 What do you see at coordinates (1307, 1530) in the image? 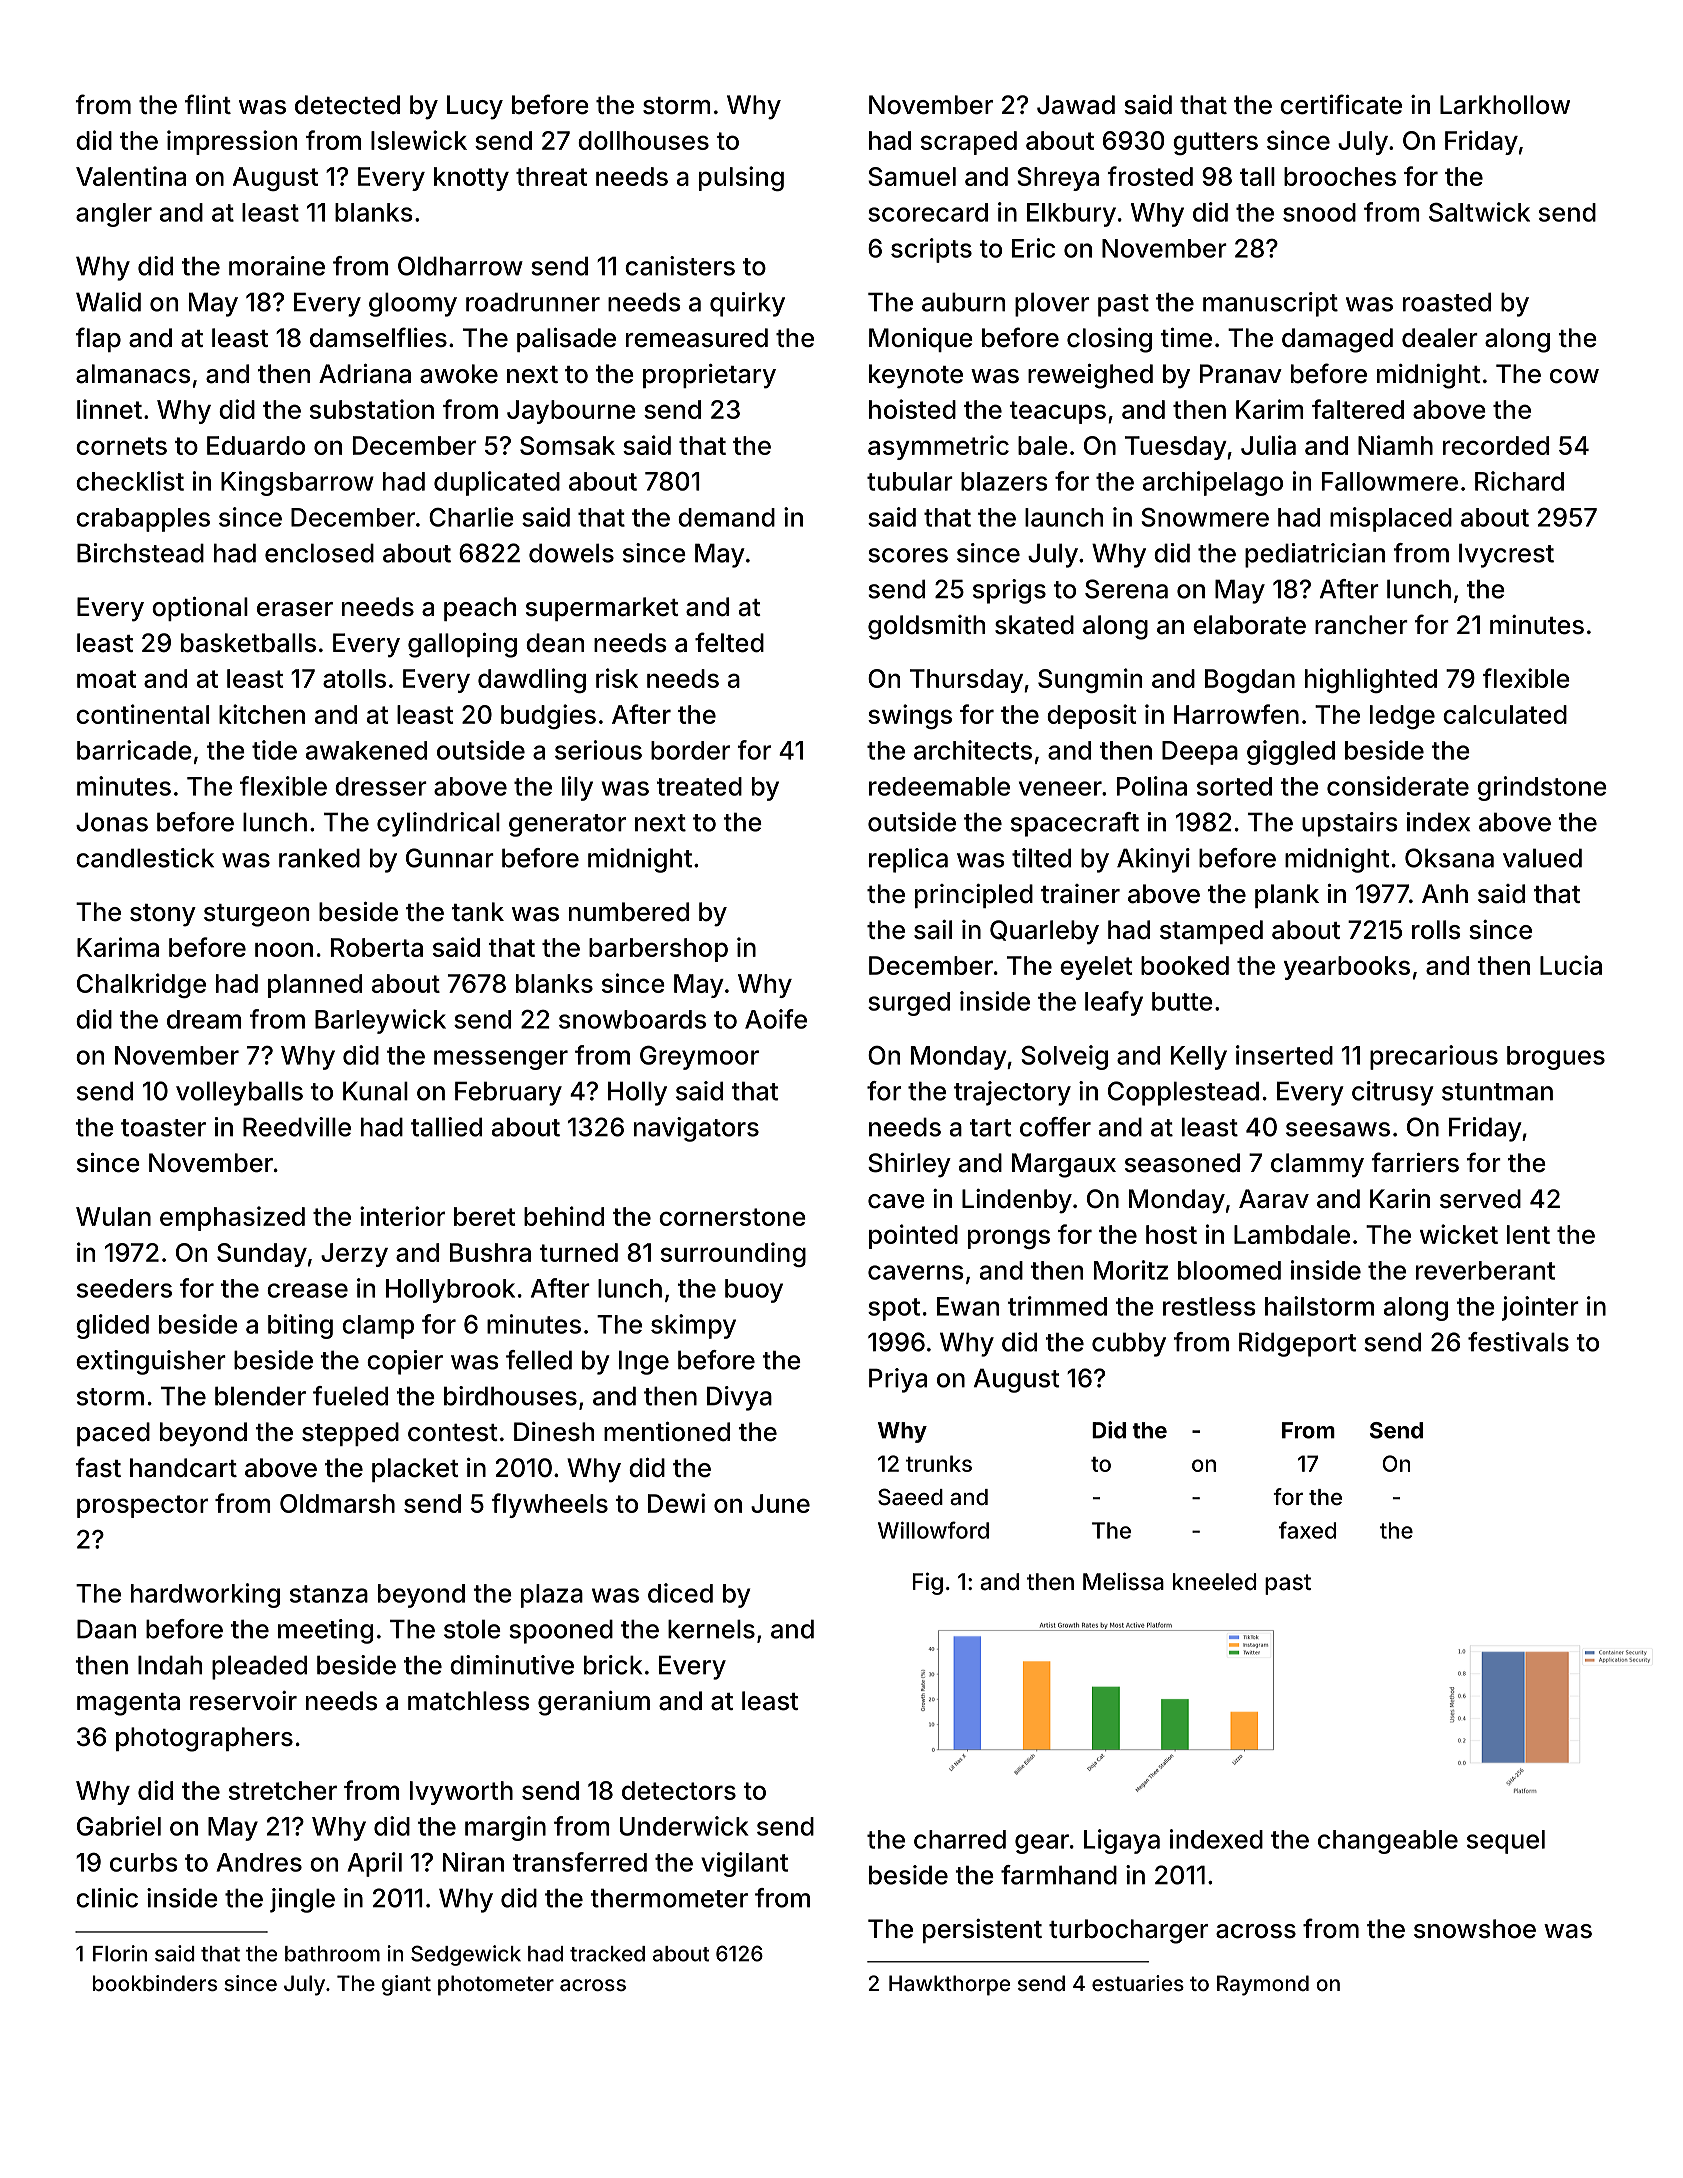
I see `faxed` at bounding box center [1307, 1530].
